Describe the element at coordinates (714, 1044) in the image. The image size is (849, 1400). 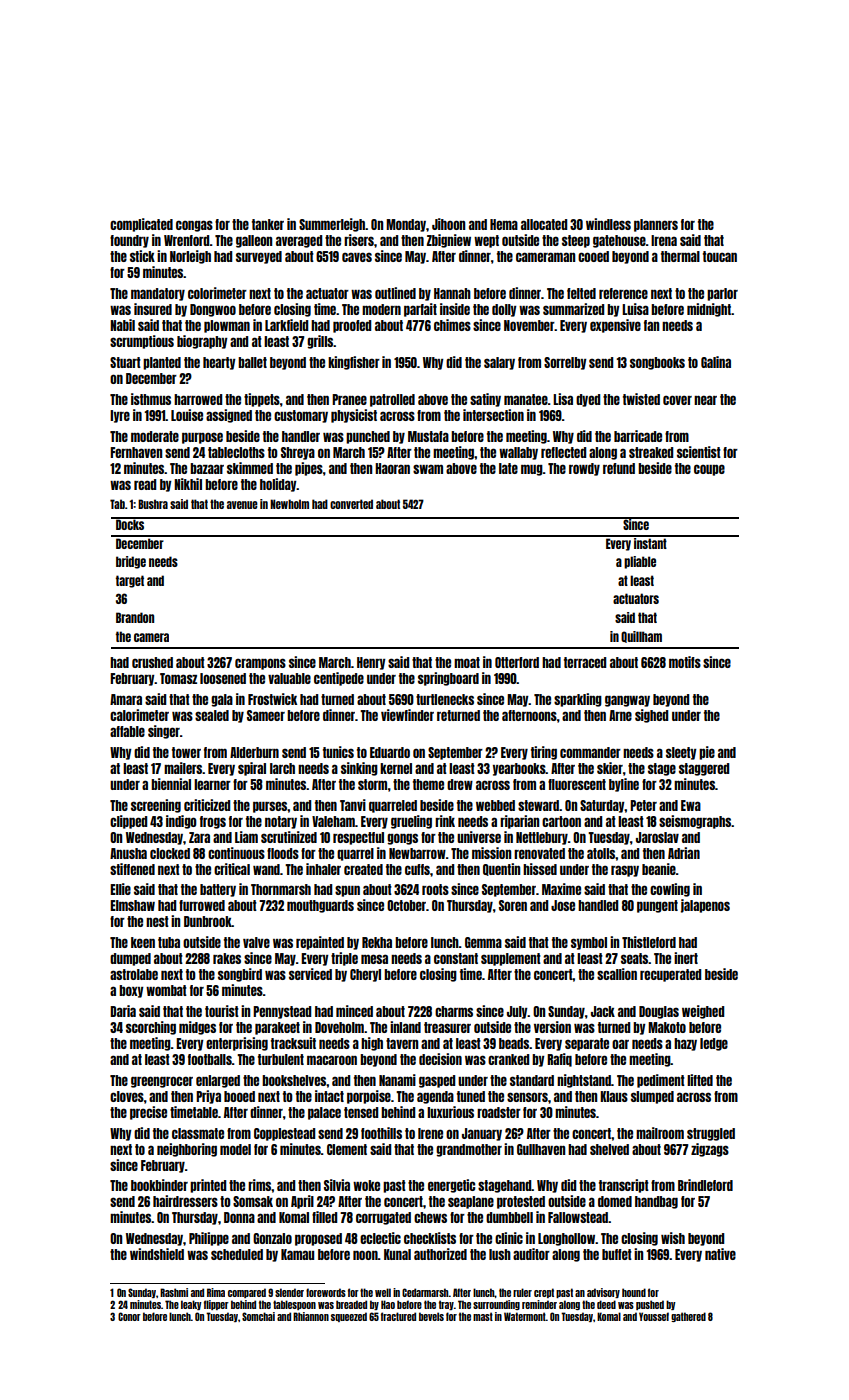
I see `ledge` at that location.
